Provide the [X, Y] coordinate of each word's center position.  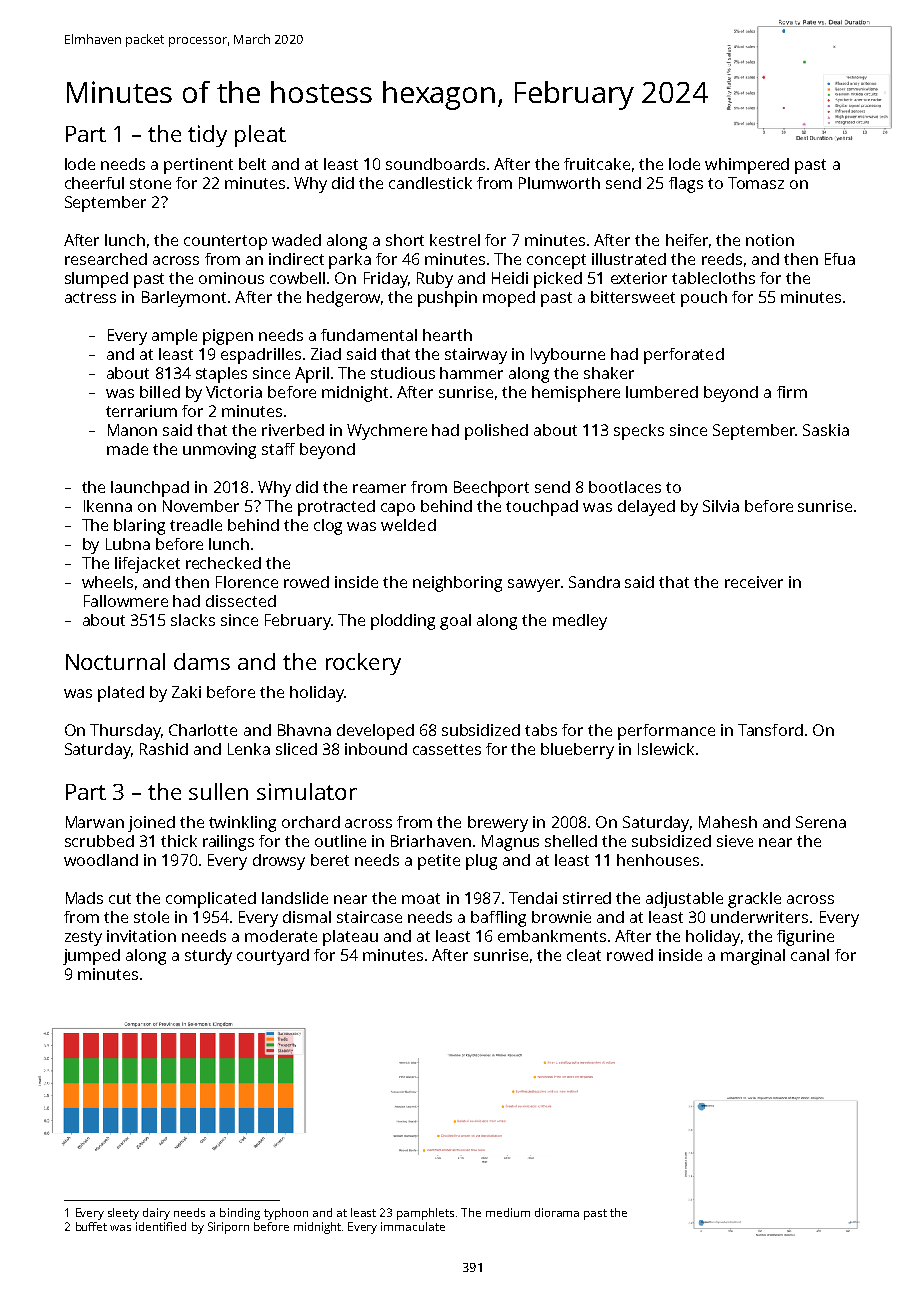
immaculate [413, 1226]
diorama [557, 1212]
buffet [91, 1226]
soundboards [435, 164]
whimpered [747, 166]
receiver [754, 582]
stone [150, 183]
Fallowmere [126, 601]
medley [580, 622]
